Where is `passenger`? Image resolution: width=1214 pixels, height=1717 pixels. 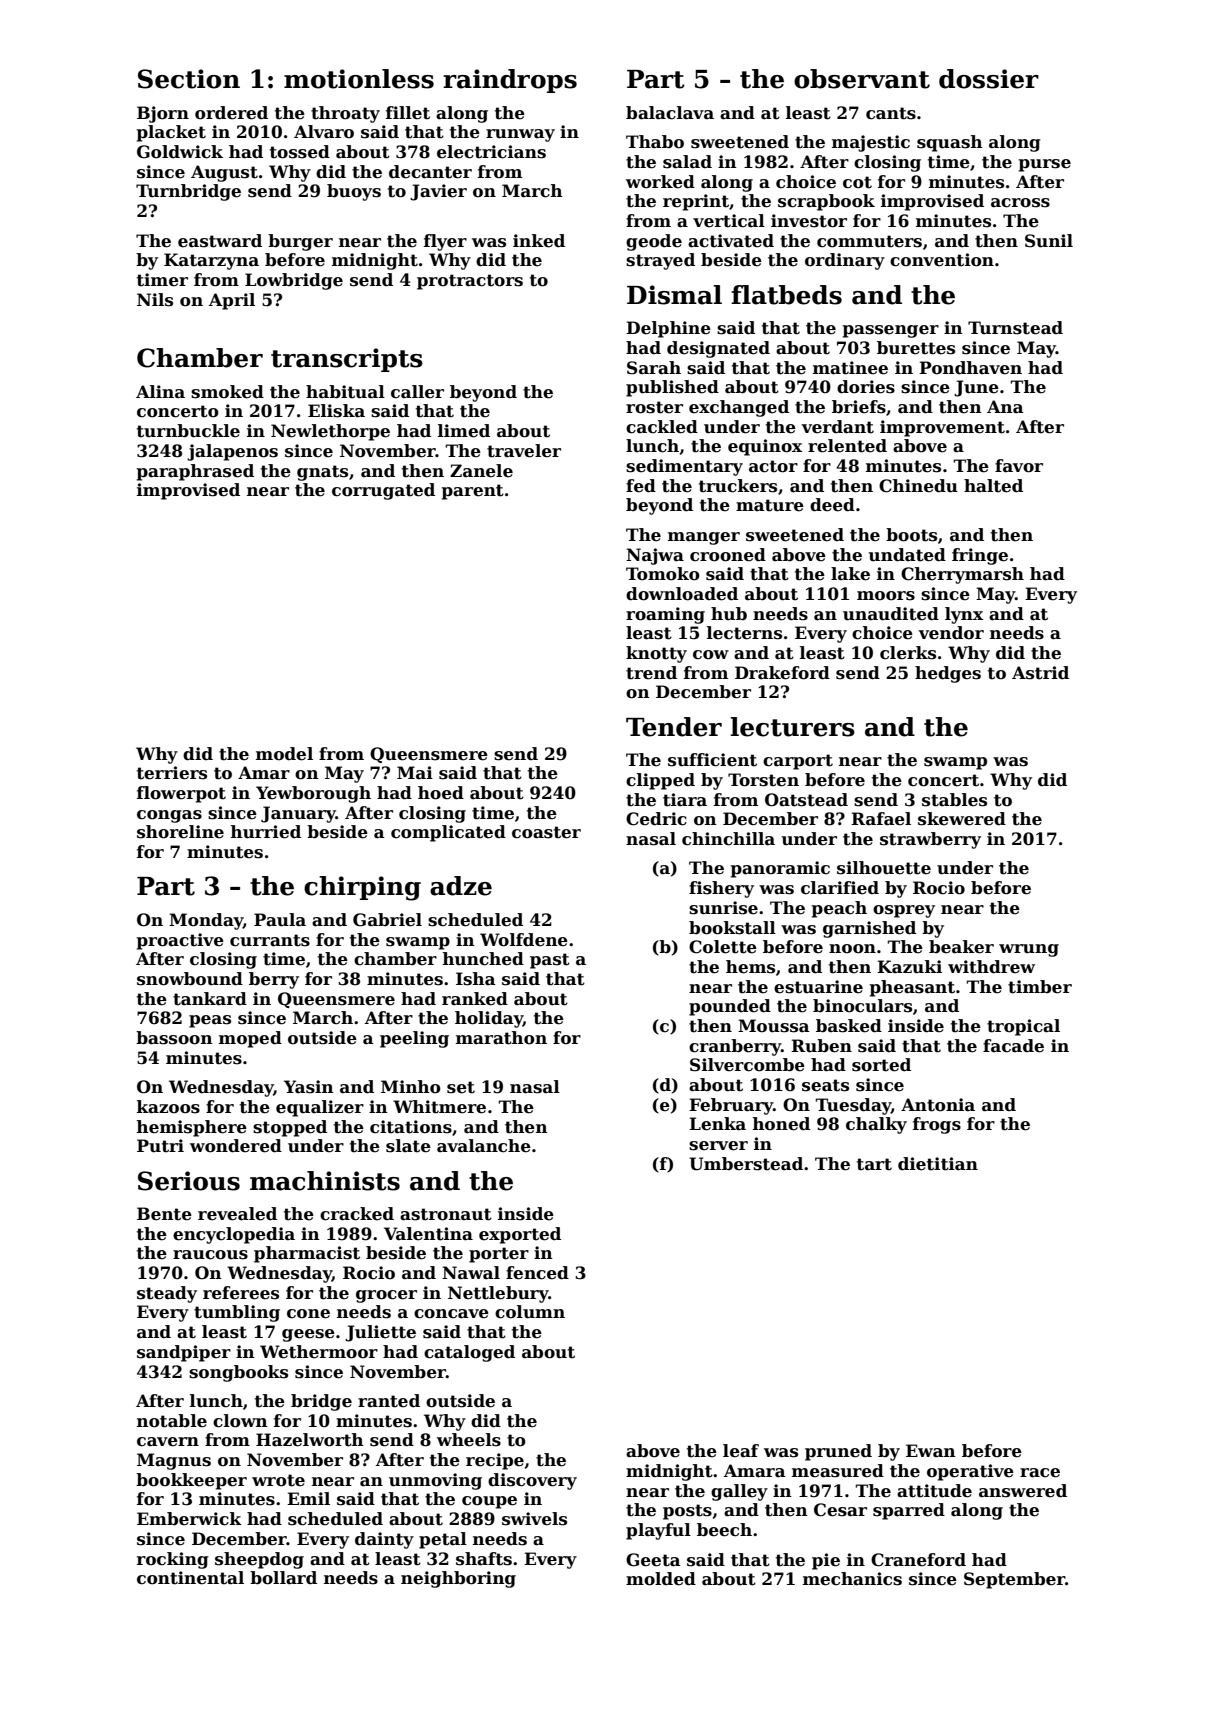 passenger is located at coordinates (891, 331).
